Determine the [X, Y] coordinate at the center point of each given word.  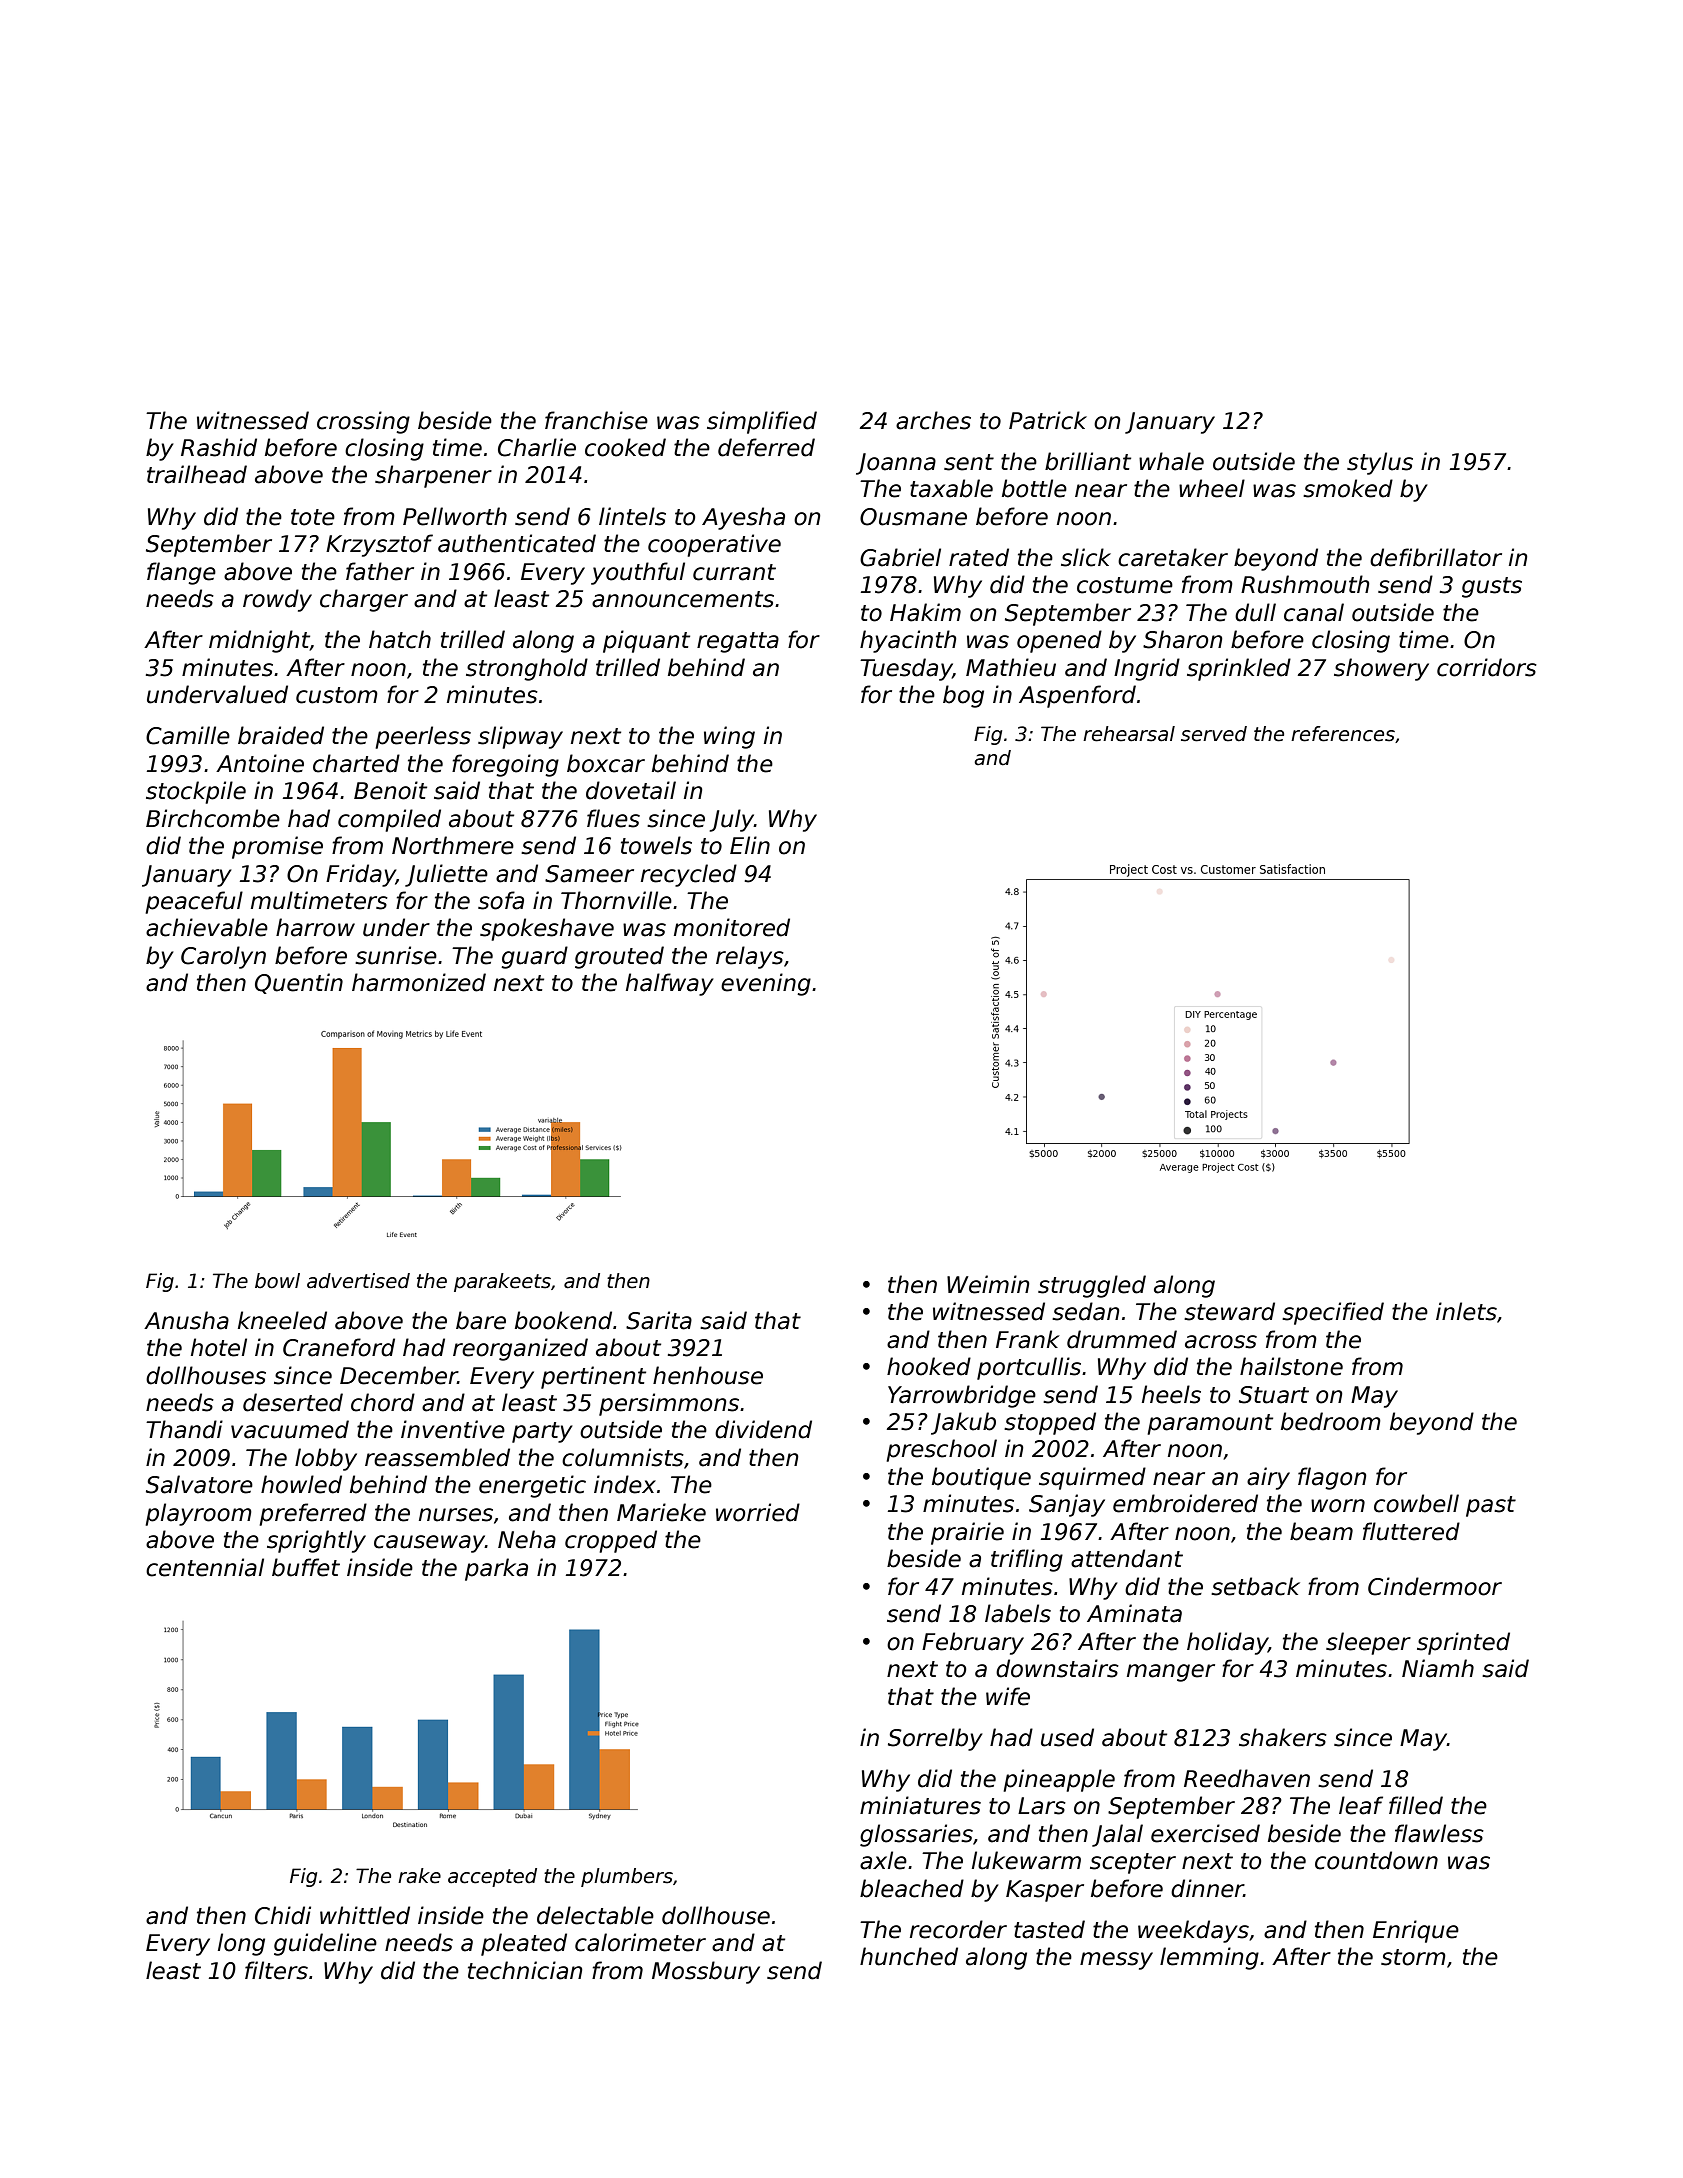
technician [525, 1970]
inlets [1466, 1311]
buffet [306, 1567]
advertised [358, 1281]
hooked [929, 1366]
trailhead [197, 474]
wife [1008, 1696]
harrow [315, 927]
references [1343, 734]
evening [766, 984]
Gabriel [900, 557]
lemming [1209, 1958]
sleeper [1368, 1643]
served [1214, 734]
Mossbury [706, 1972]
